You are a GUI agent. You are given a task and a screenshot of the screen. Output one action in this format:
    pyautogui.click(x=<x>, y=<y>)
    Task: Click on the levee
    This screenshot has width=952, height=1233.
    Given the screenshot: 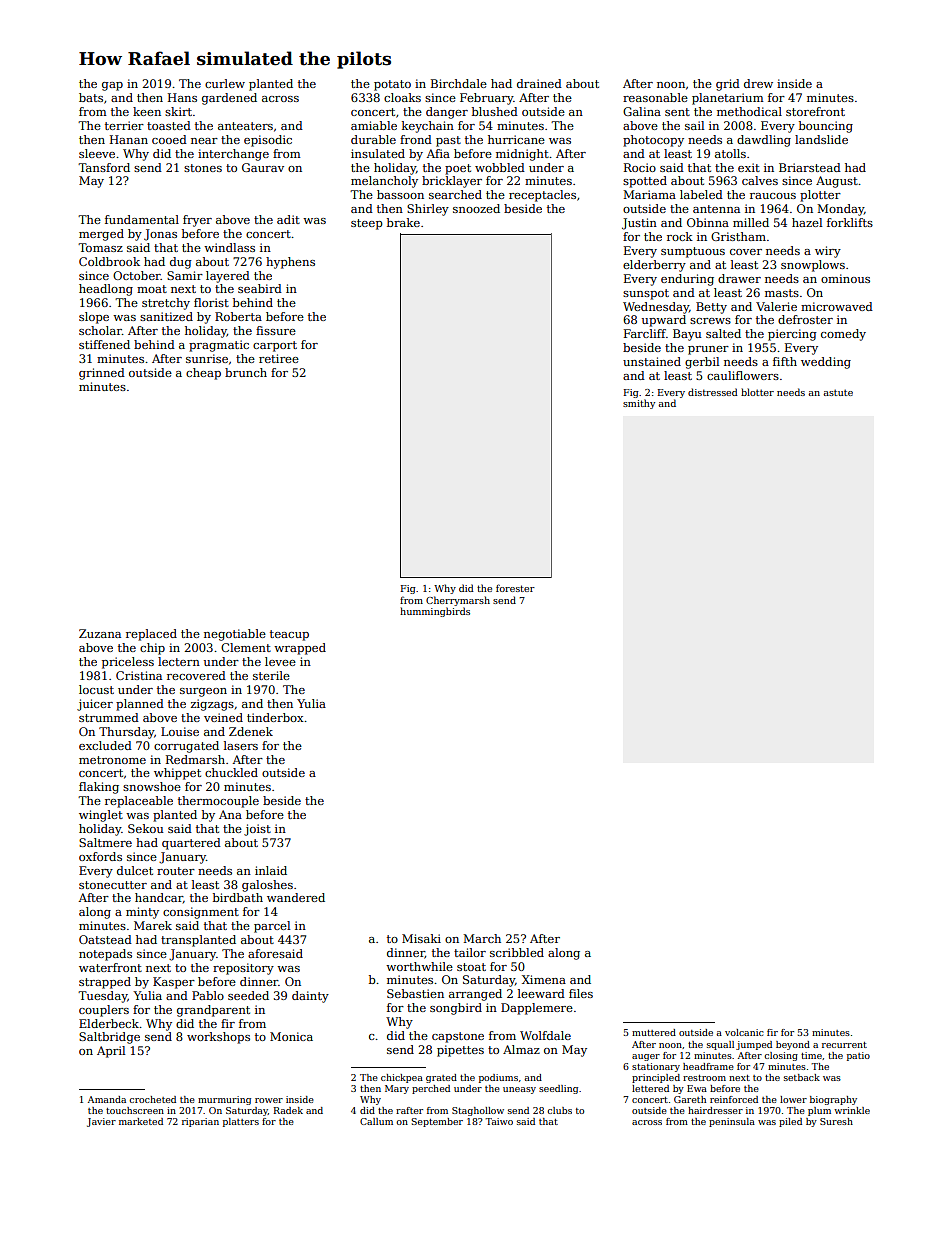 What is the action you would take?
    pyautogui.click(x=280, y=661)
